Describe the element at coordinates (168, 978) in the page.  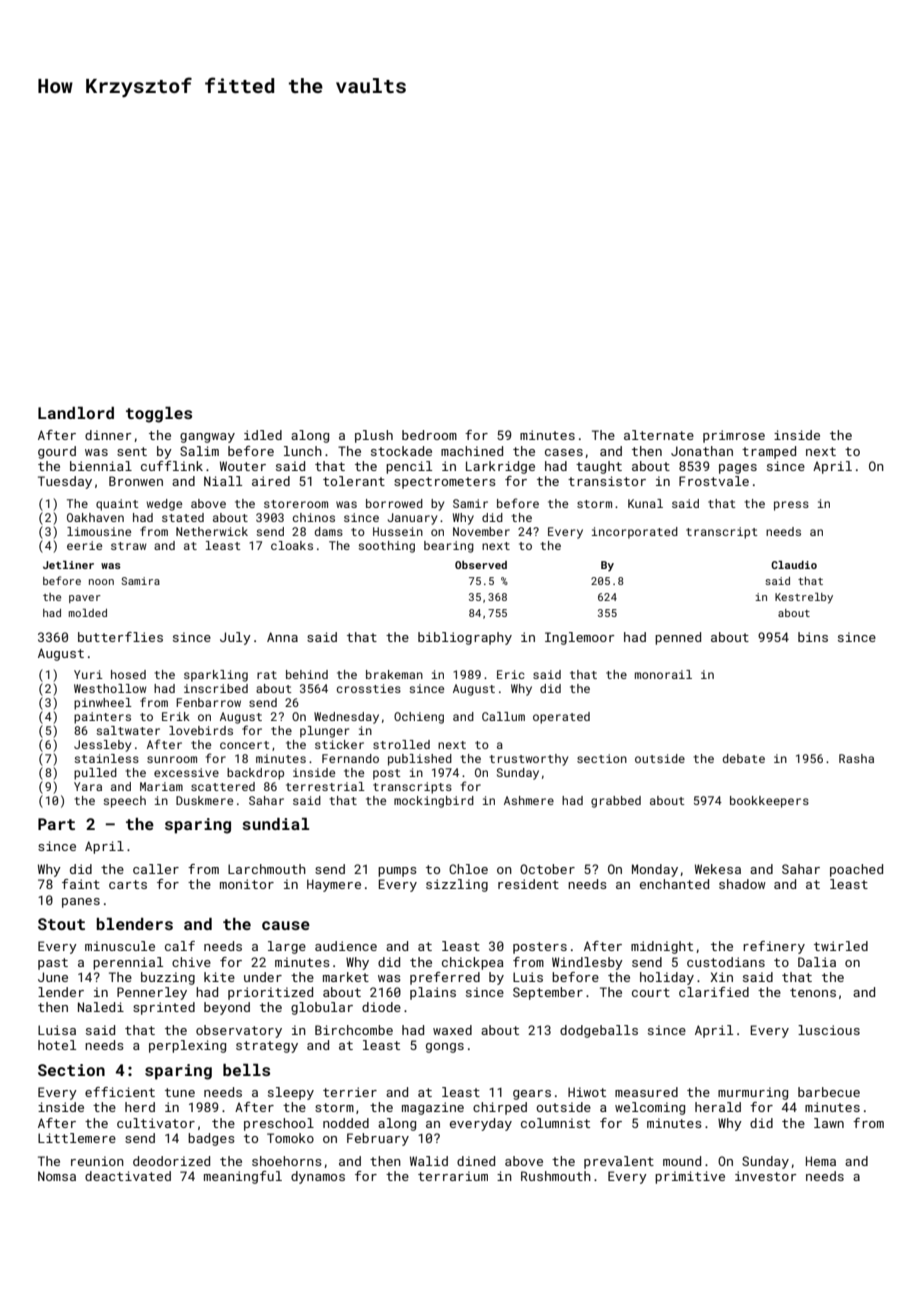
I see `buzzing` at that location.
